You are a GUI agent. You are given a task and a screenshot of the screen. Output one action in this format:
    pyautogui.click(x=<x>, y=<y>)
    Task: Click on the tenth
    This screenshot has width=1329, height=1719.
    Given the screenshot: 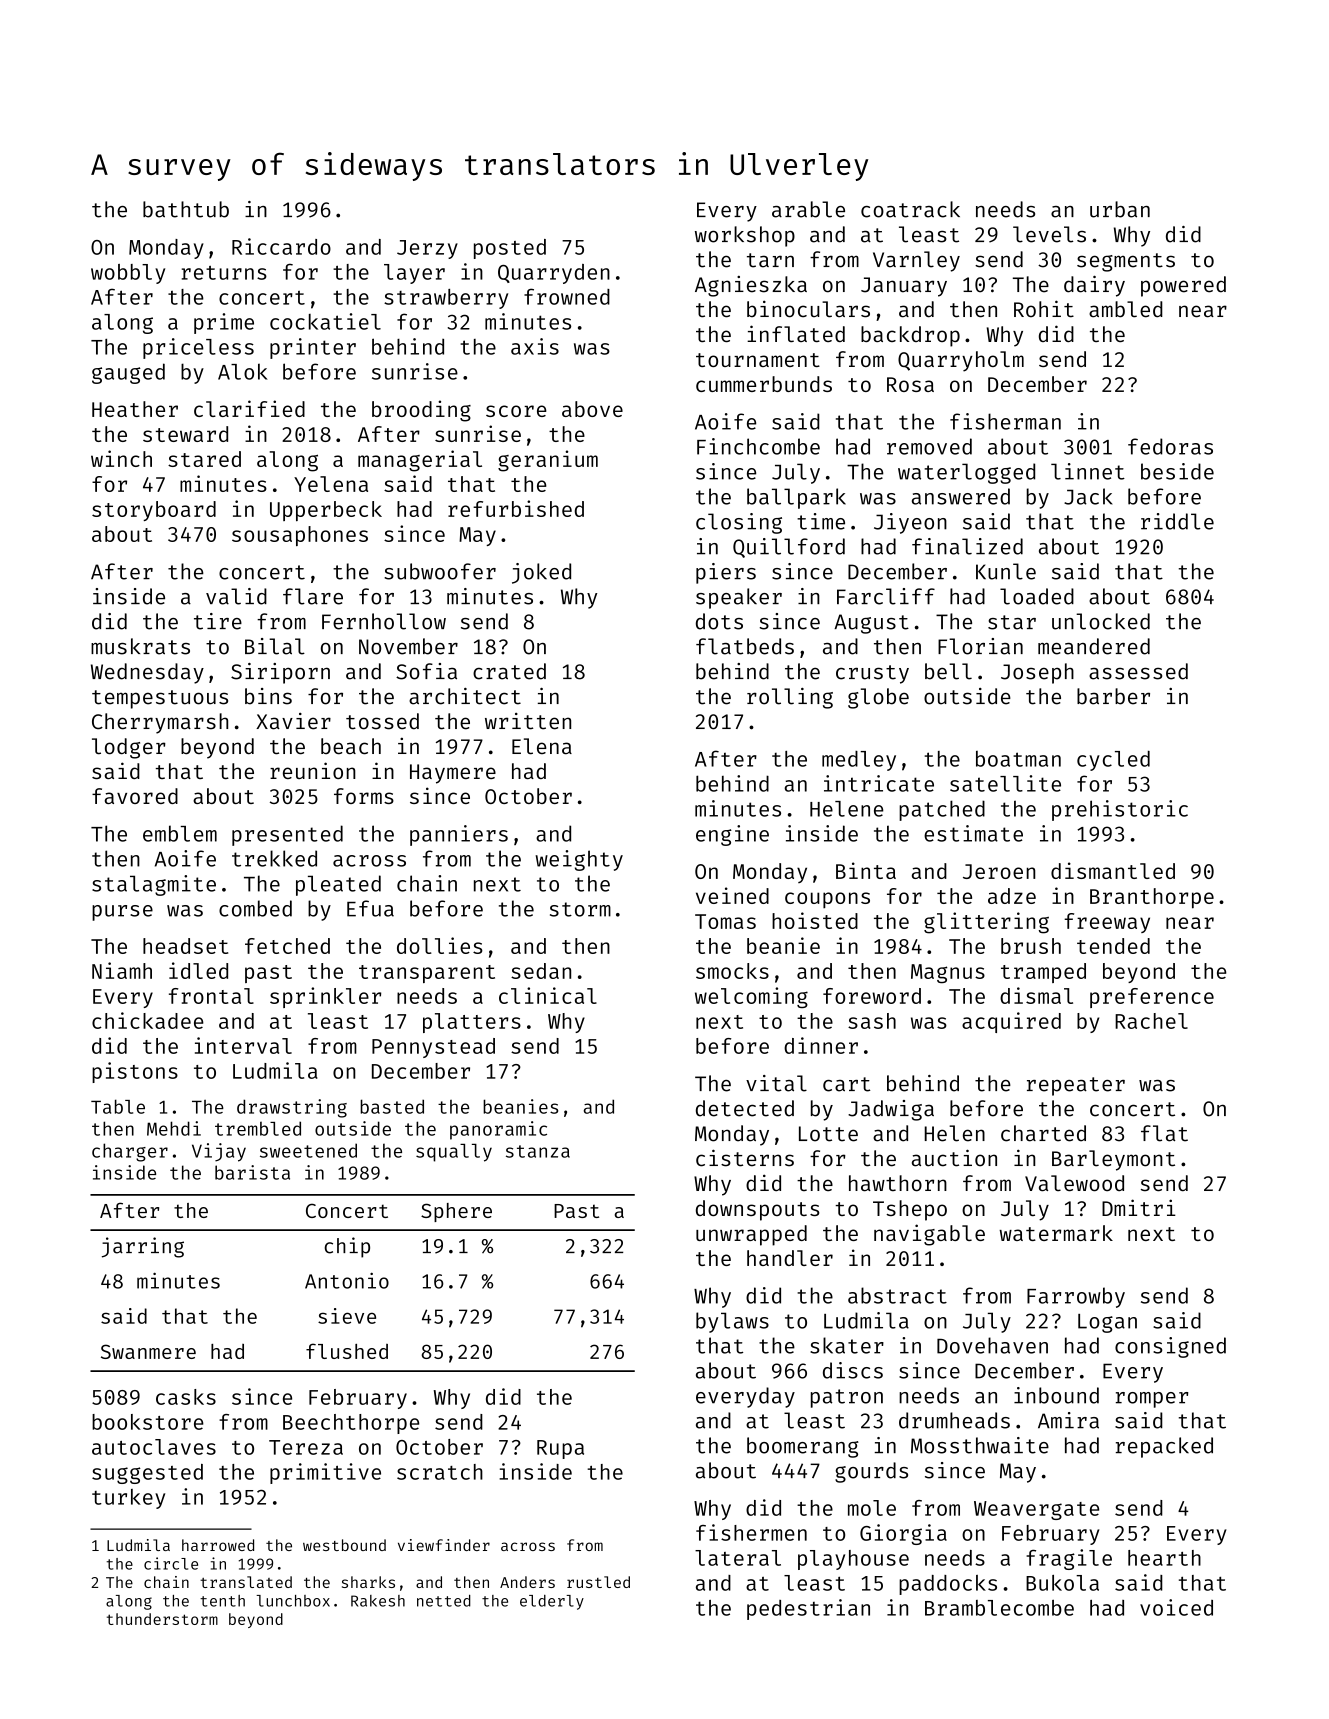 What is the action you would take?
    pyautogui.click(x=222, y=1601)
